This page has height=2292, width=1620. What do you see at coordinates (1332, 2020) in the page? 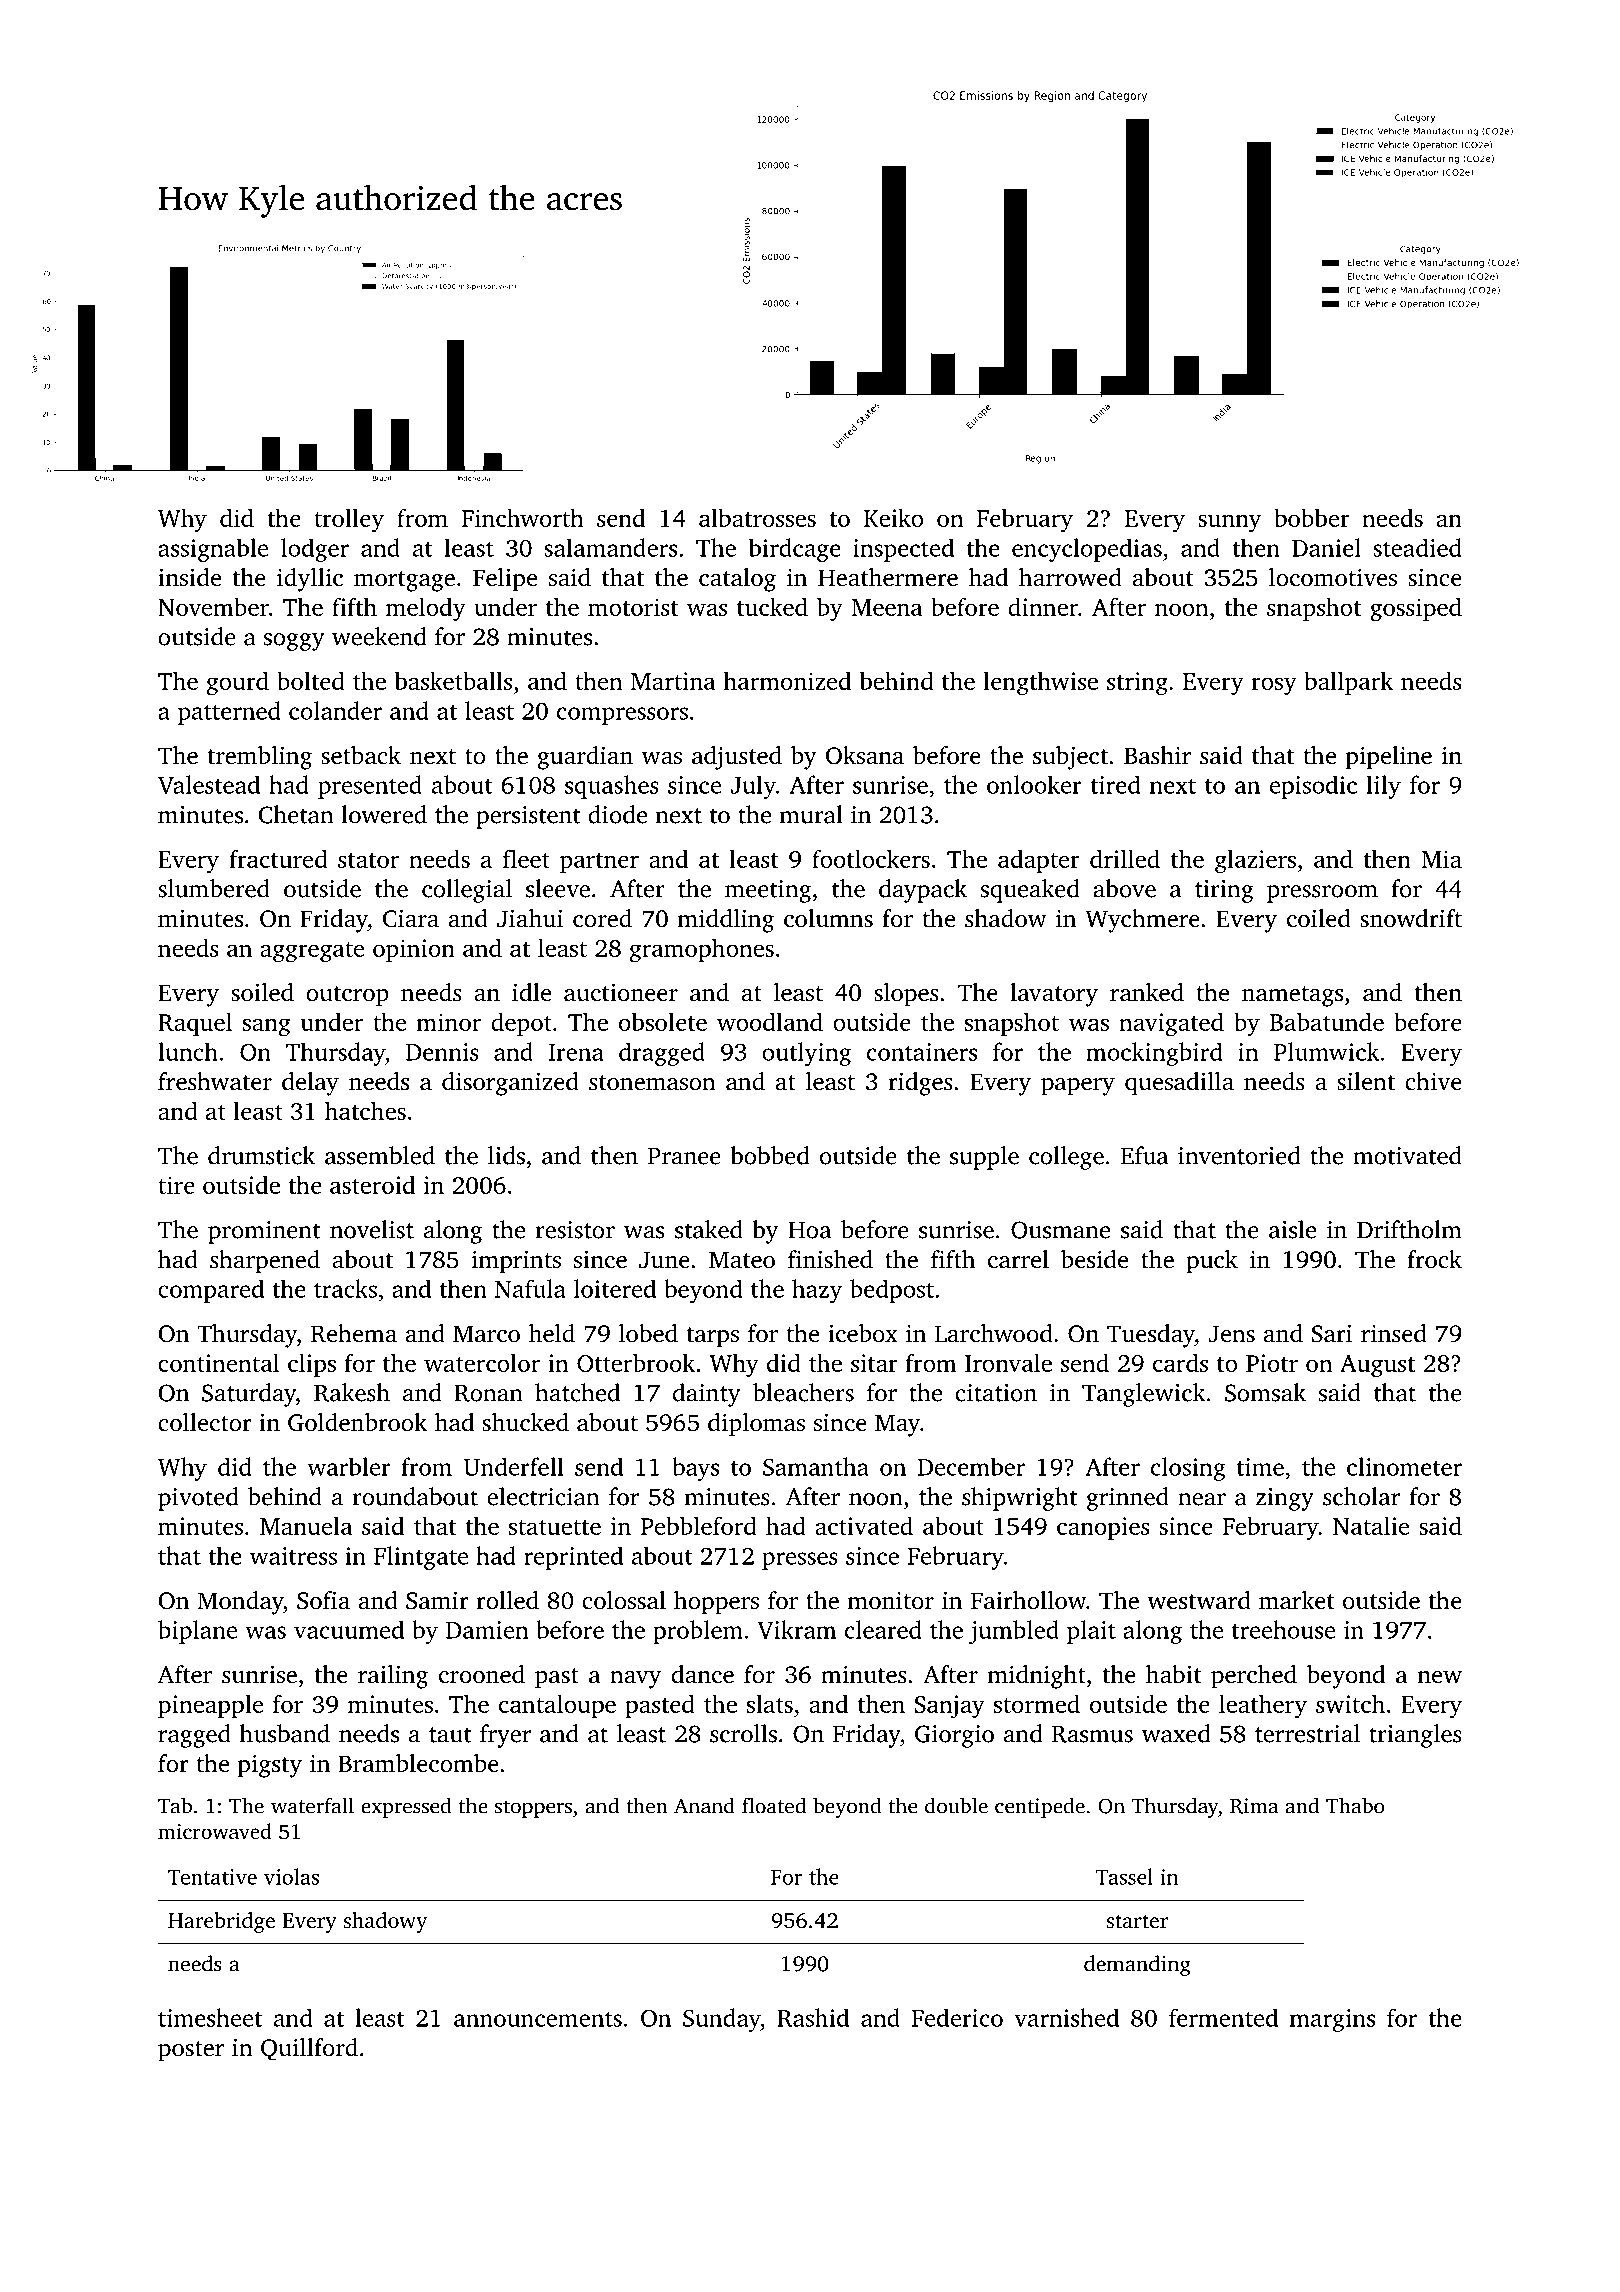
I see `margins` at bounding box center [1332, 2020].
